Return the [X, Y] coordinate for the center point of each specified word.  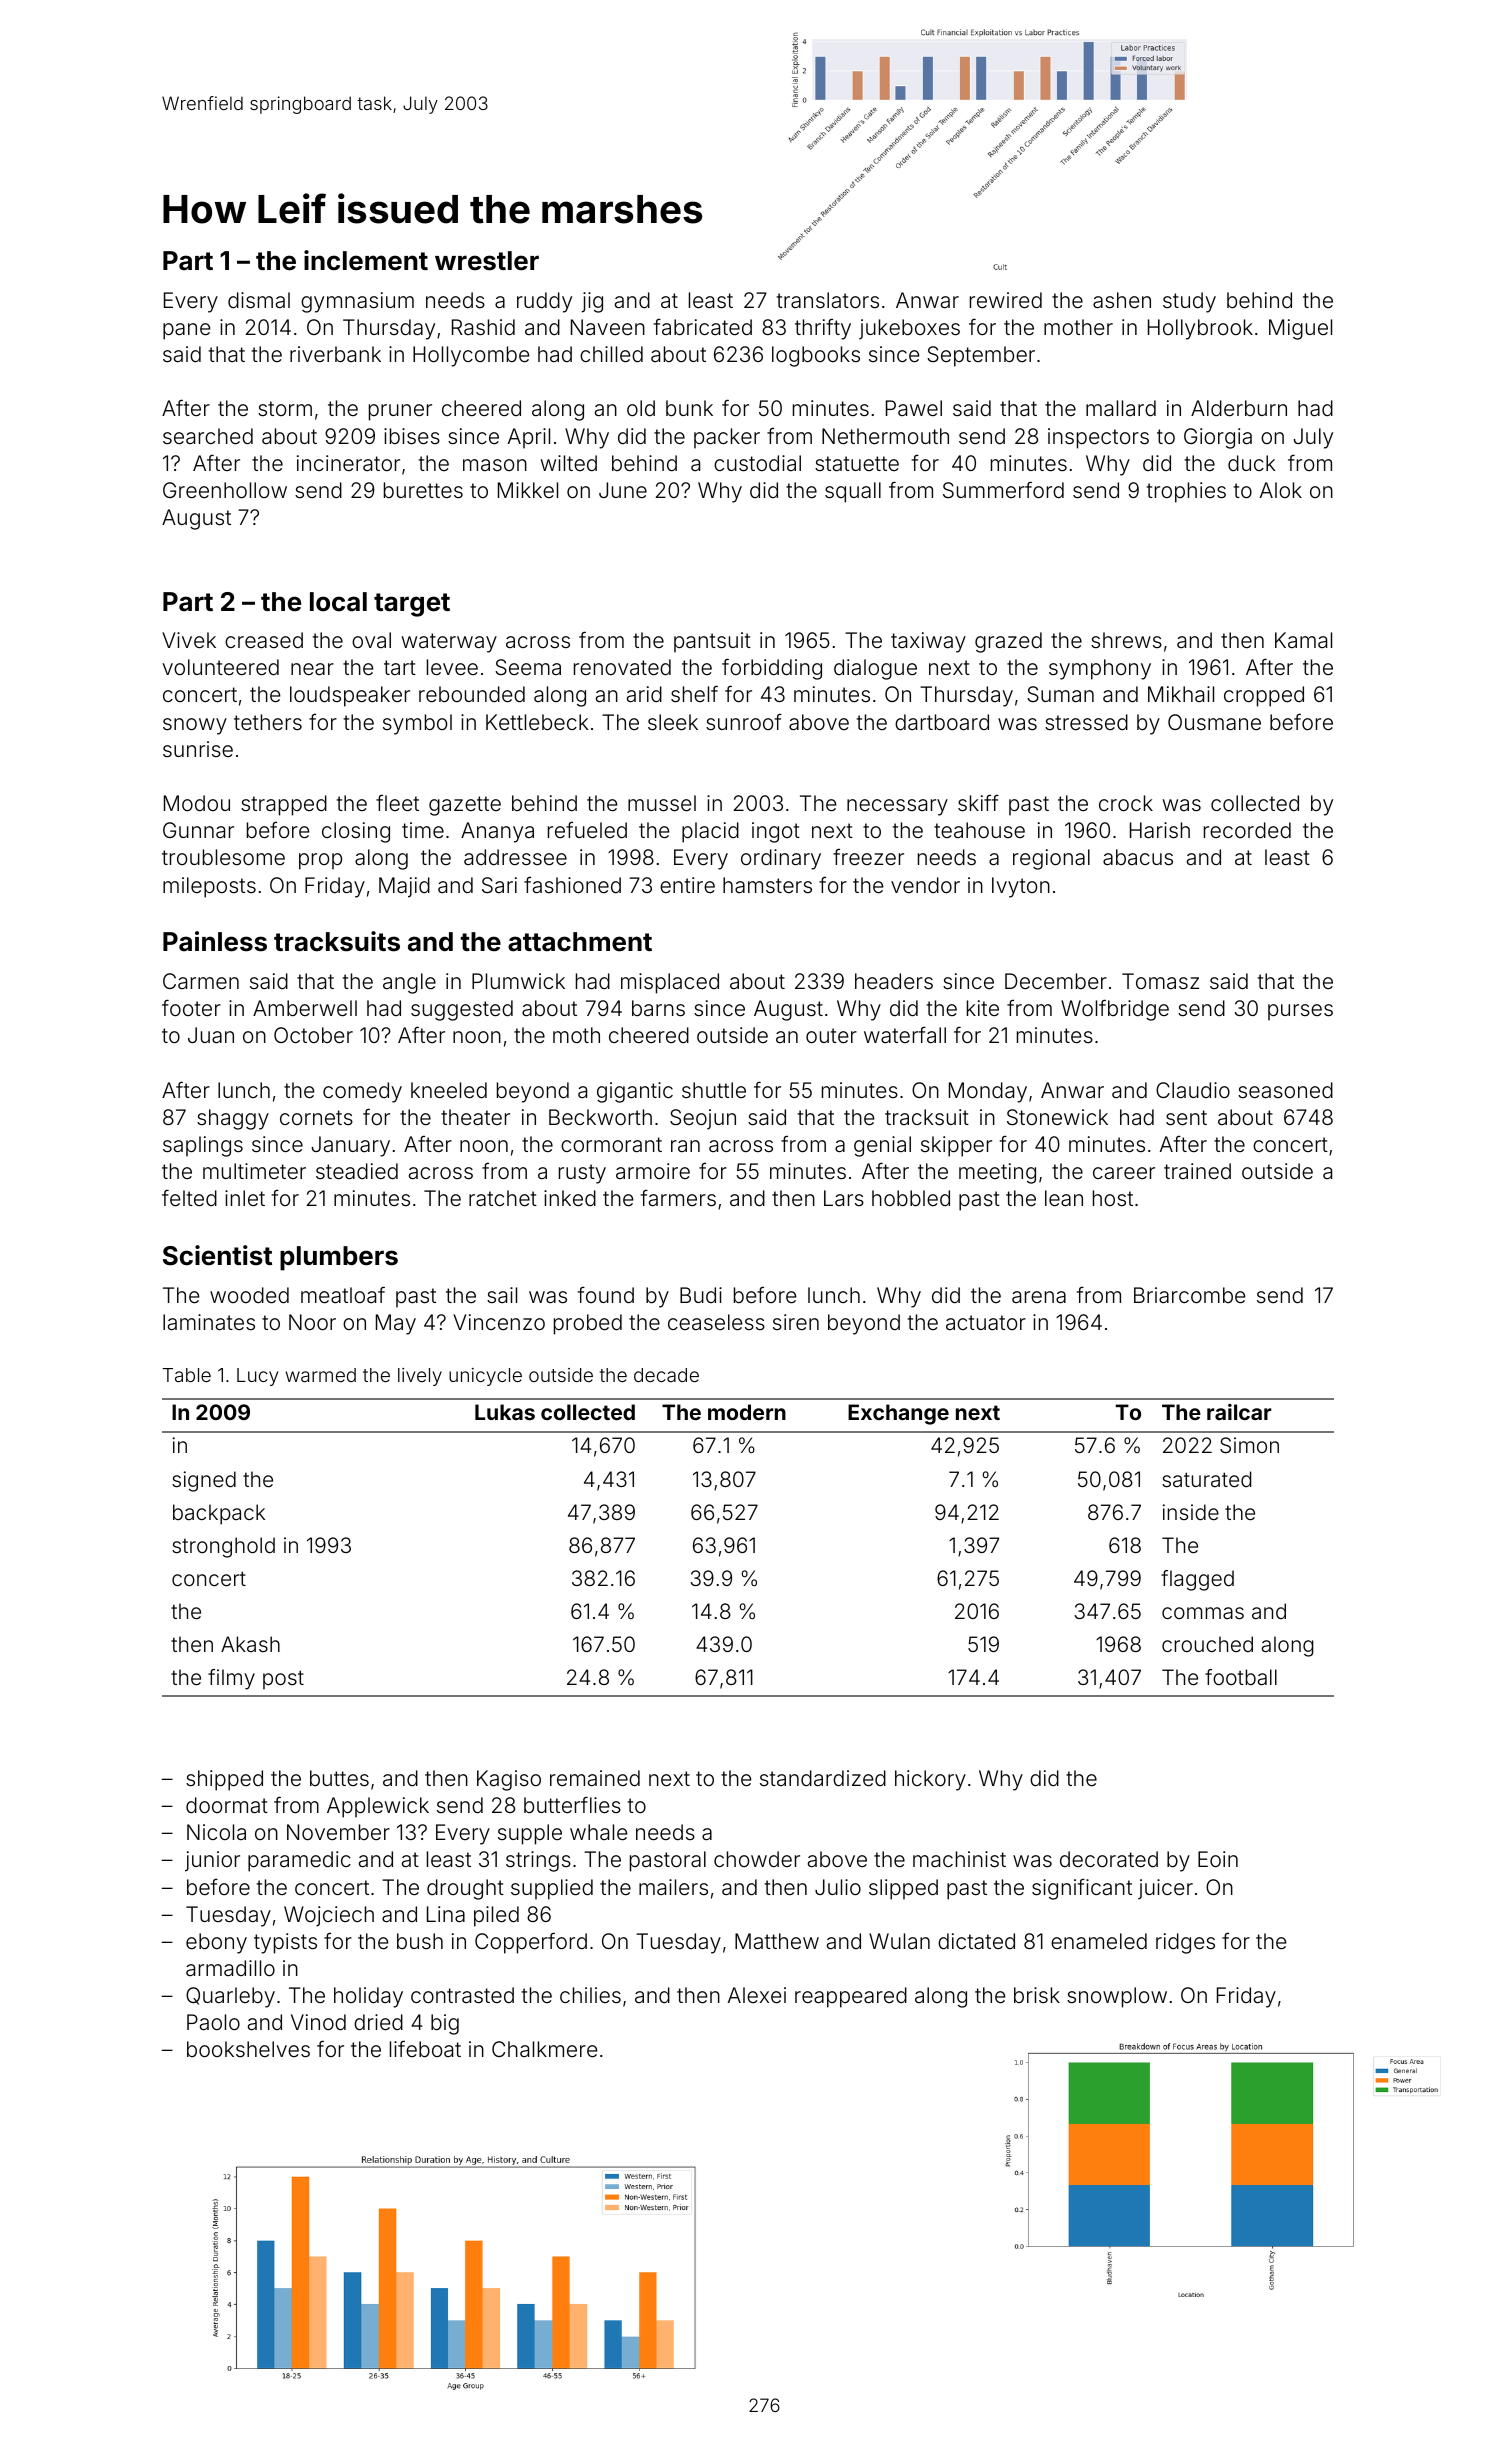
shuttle [714, 1090]
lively [420, 1377]
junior [212, 1861]
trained [1197, 1171]
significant [1082, 1889]
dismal [259, 300]
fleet [397, 802]
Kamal [1303, 640]
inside [1191, 1512]
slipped [903, 1889]
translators [828, 300]
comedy [362, 1092]
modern [747, 1412]
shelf [694, 693]
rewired [1006, 300]
